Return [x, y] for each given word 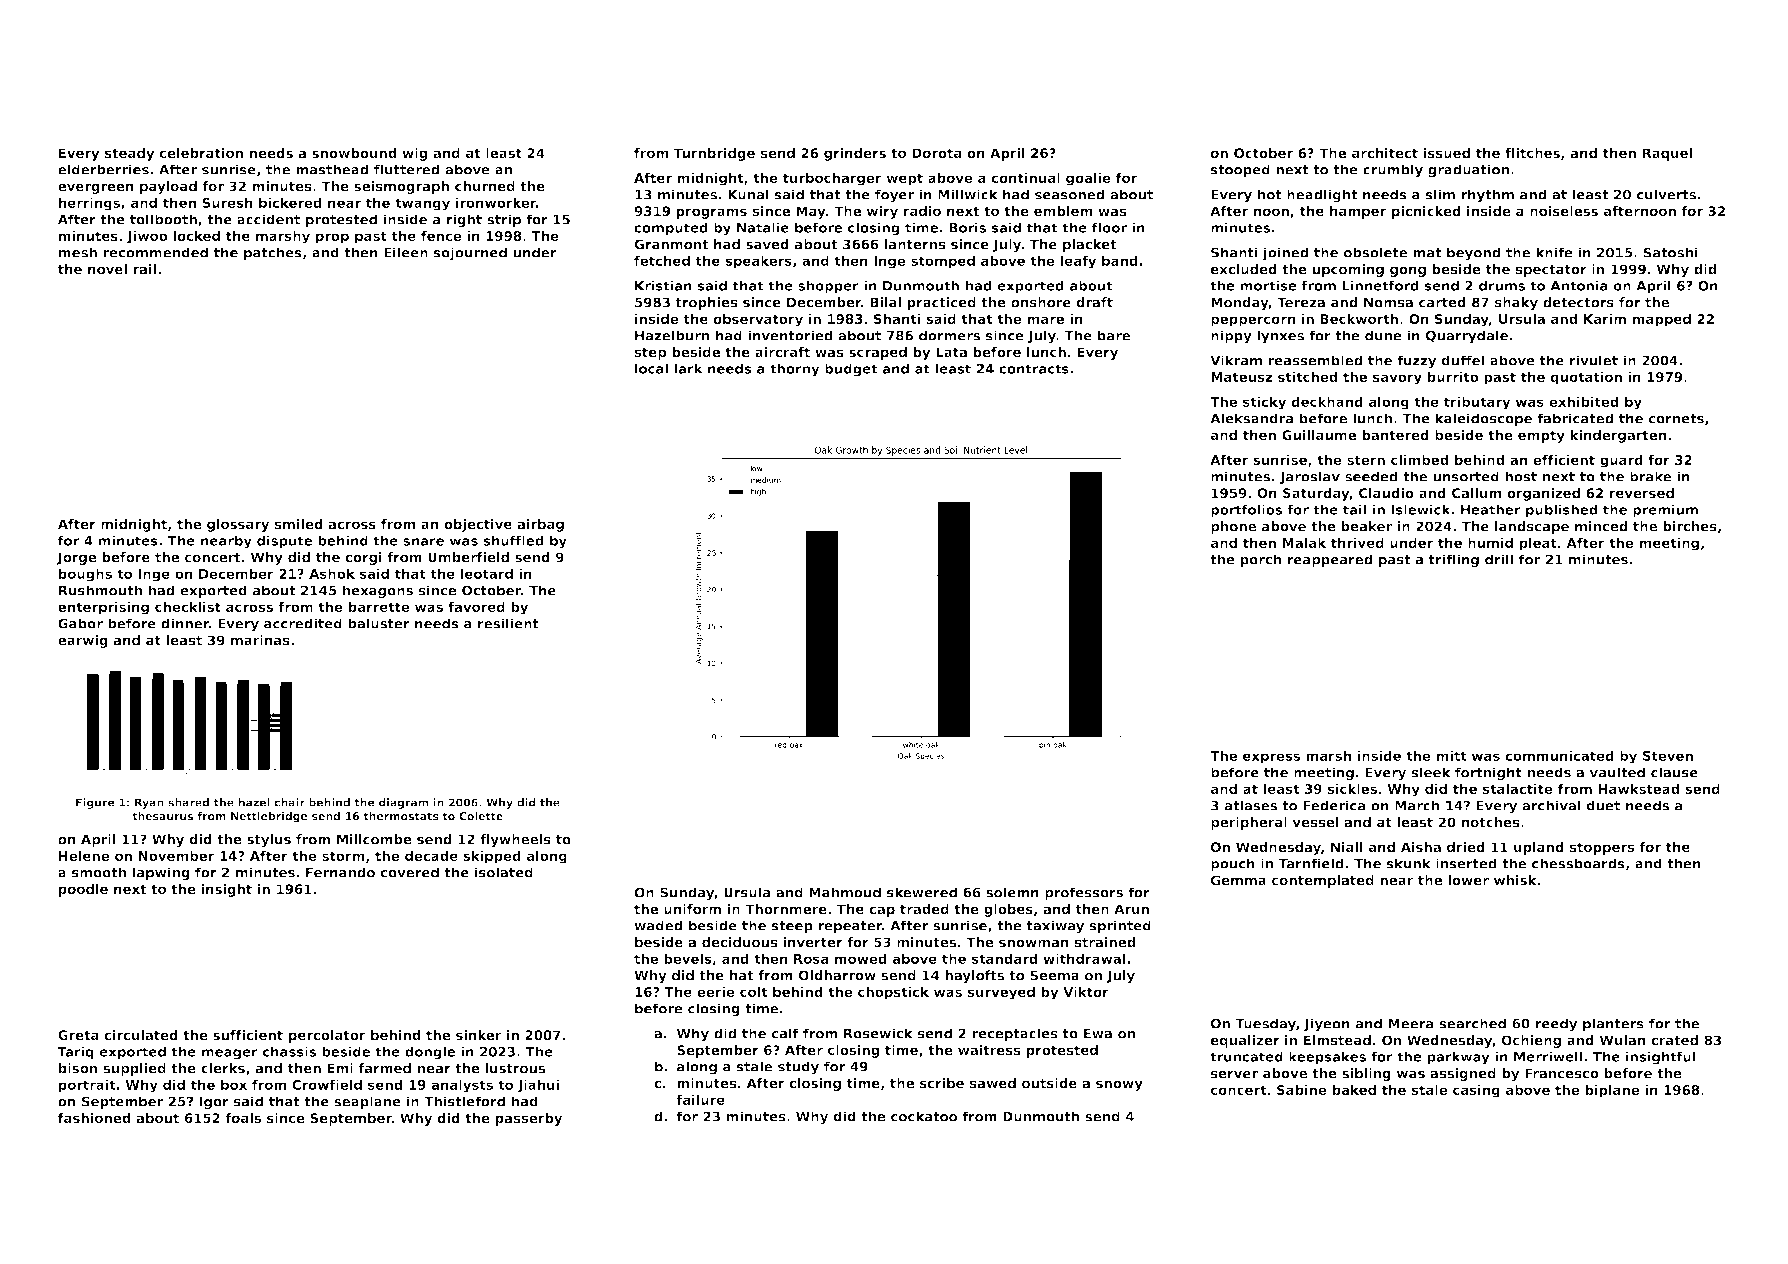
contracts [1034, 369]
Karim [1605, 319]
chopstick [893, 993]
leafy [1078, 262]
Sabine [1302, 1090]
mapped [1662, 320]
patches [273, 254]
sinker [479, 1035]
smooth [99, 872]
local [651, 368]
